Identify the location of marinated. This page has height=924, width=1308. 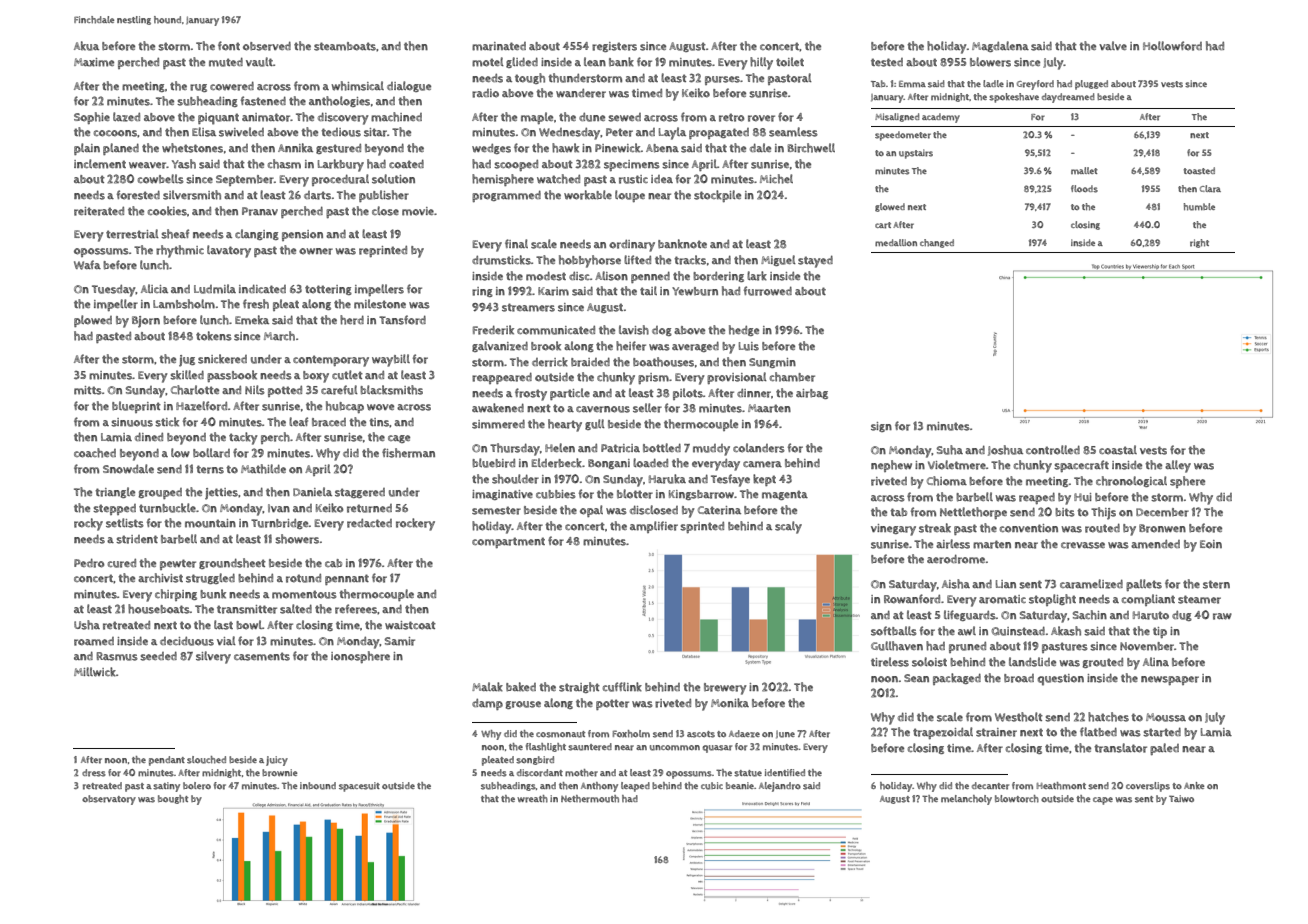
(499, 46).
